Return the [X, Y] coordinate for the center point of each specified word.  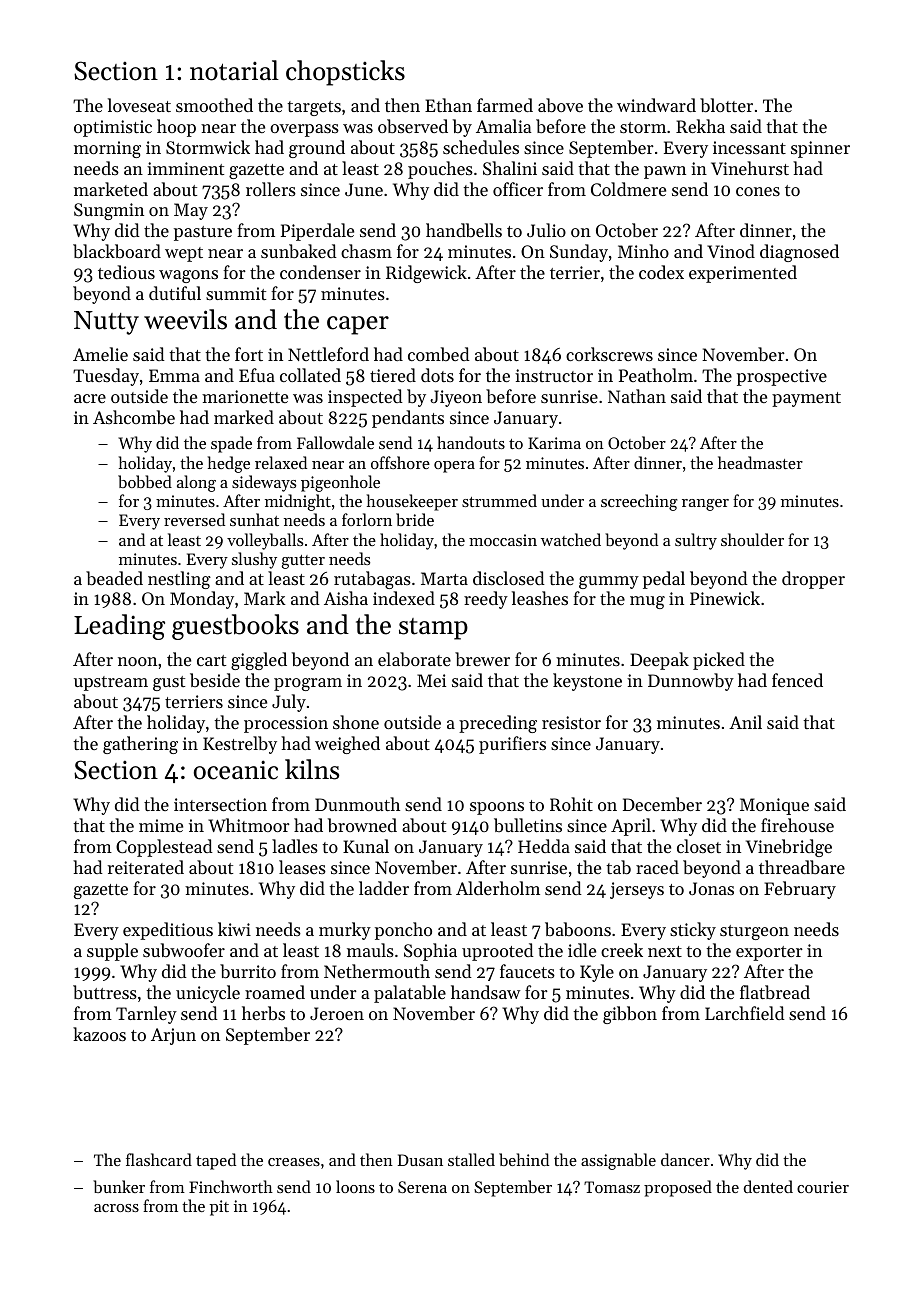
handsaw [486, 992]
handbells [464, 230]
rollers [271, 189]
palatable [410, 994]
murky [345, 931]
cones [758, 191]
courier [823, 1187]
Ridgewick [426, 274]
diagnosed [799, 253]
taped [216, 1161]
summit [236, 293]
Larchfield [745, 1013]
